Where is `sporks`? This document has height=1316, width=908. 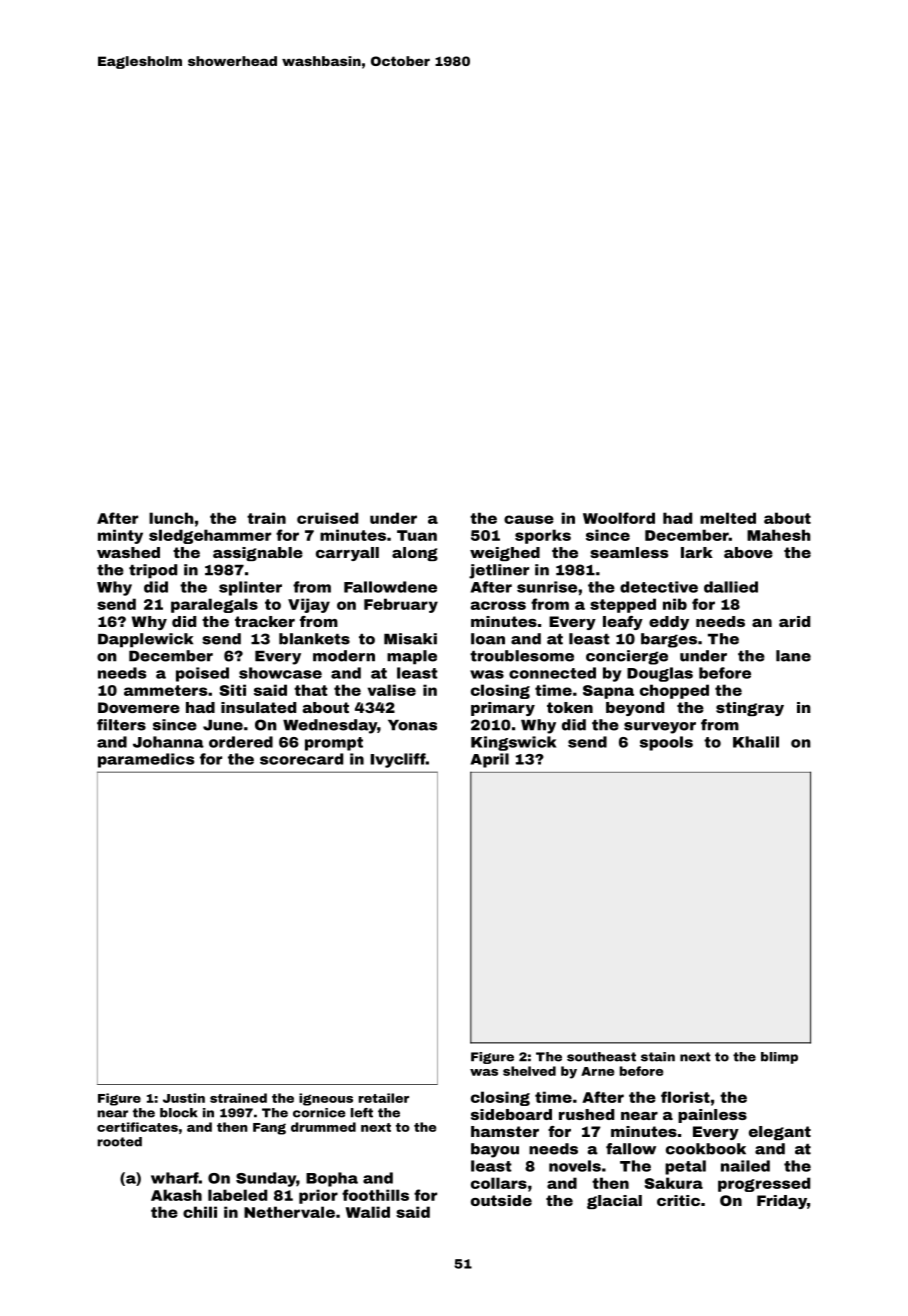
sporks is located at coordinates (543, 536).
